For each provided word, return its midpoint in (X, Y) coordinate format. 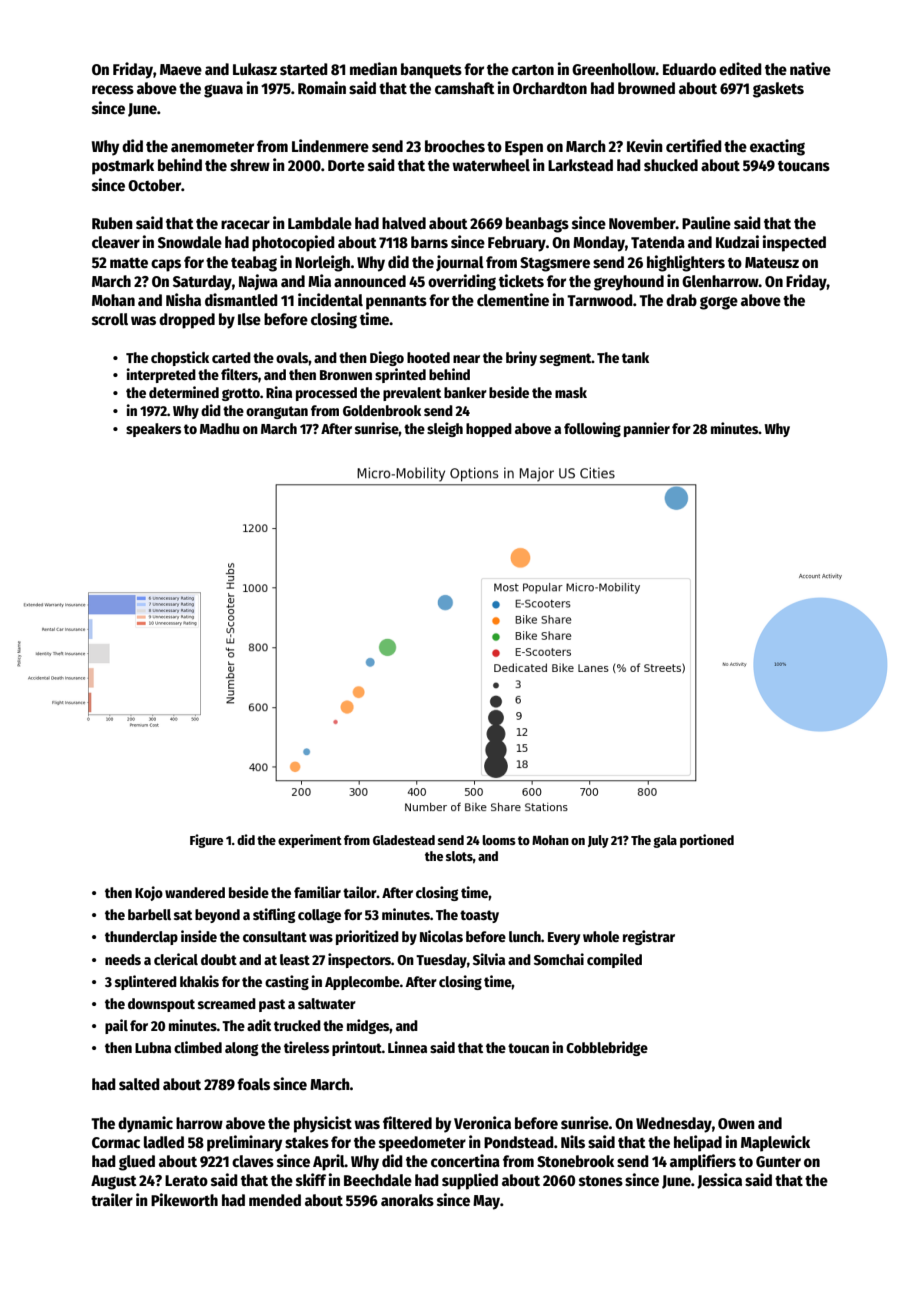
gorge (719, 303)
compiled (614, 960)
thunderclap (141, 938)
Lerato (186, 1181)
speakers (153, 430)
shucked (671, 165)
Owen (736, 1123)
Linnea (407, 1047)
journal (460, 263)
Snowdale (190, 242)
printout (357, 1048)
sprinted (400, 375)
